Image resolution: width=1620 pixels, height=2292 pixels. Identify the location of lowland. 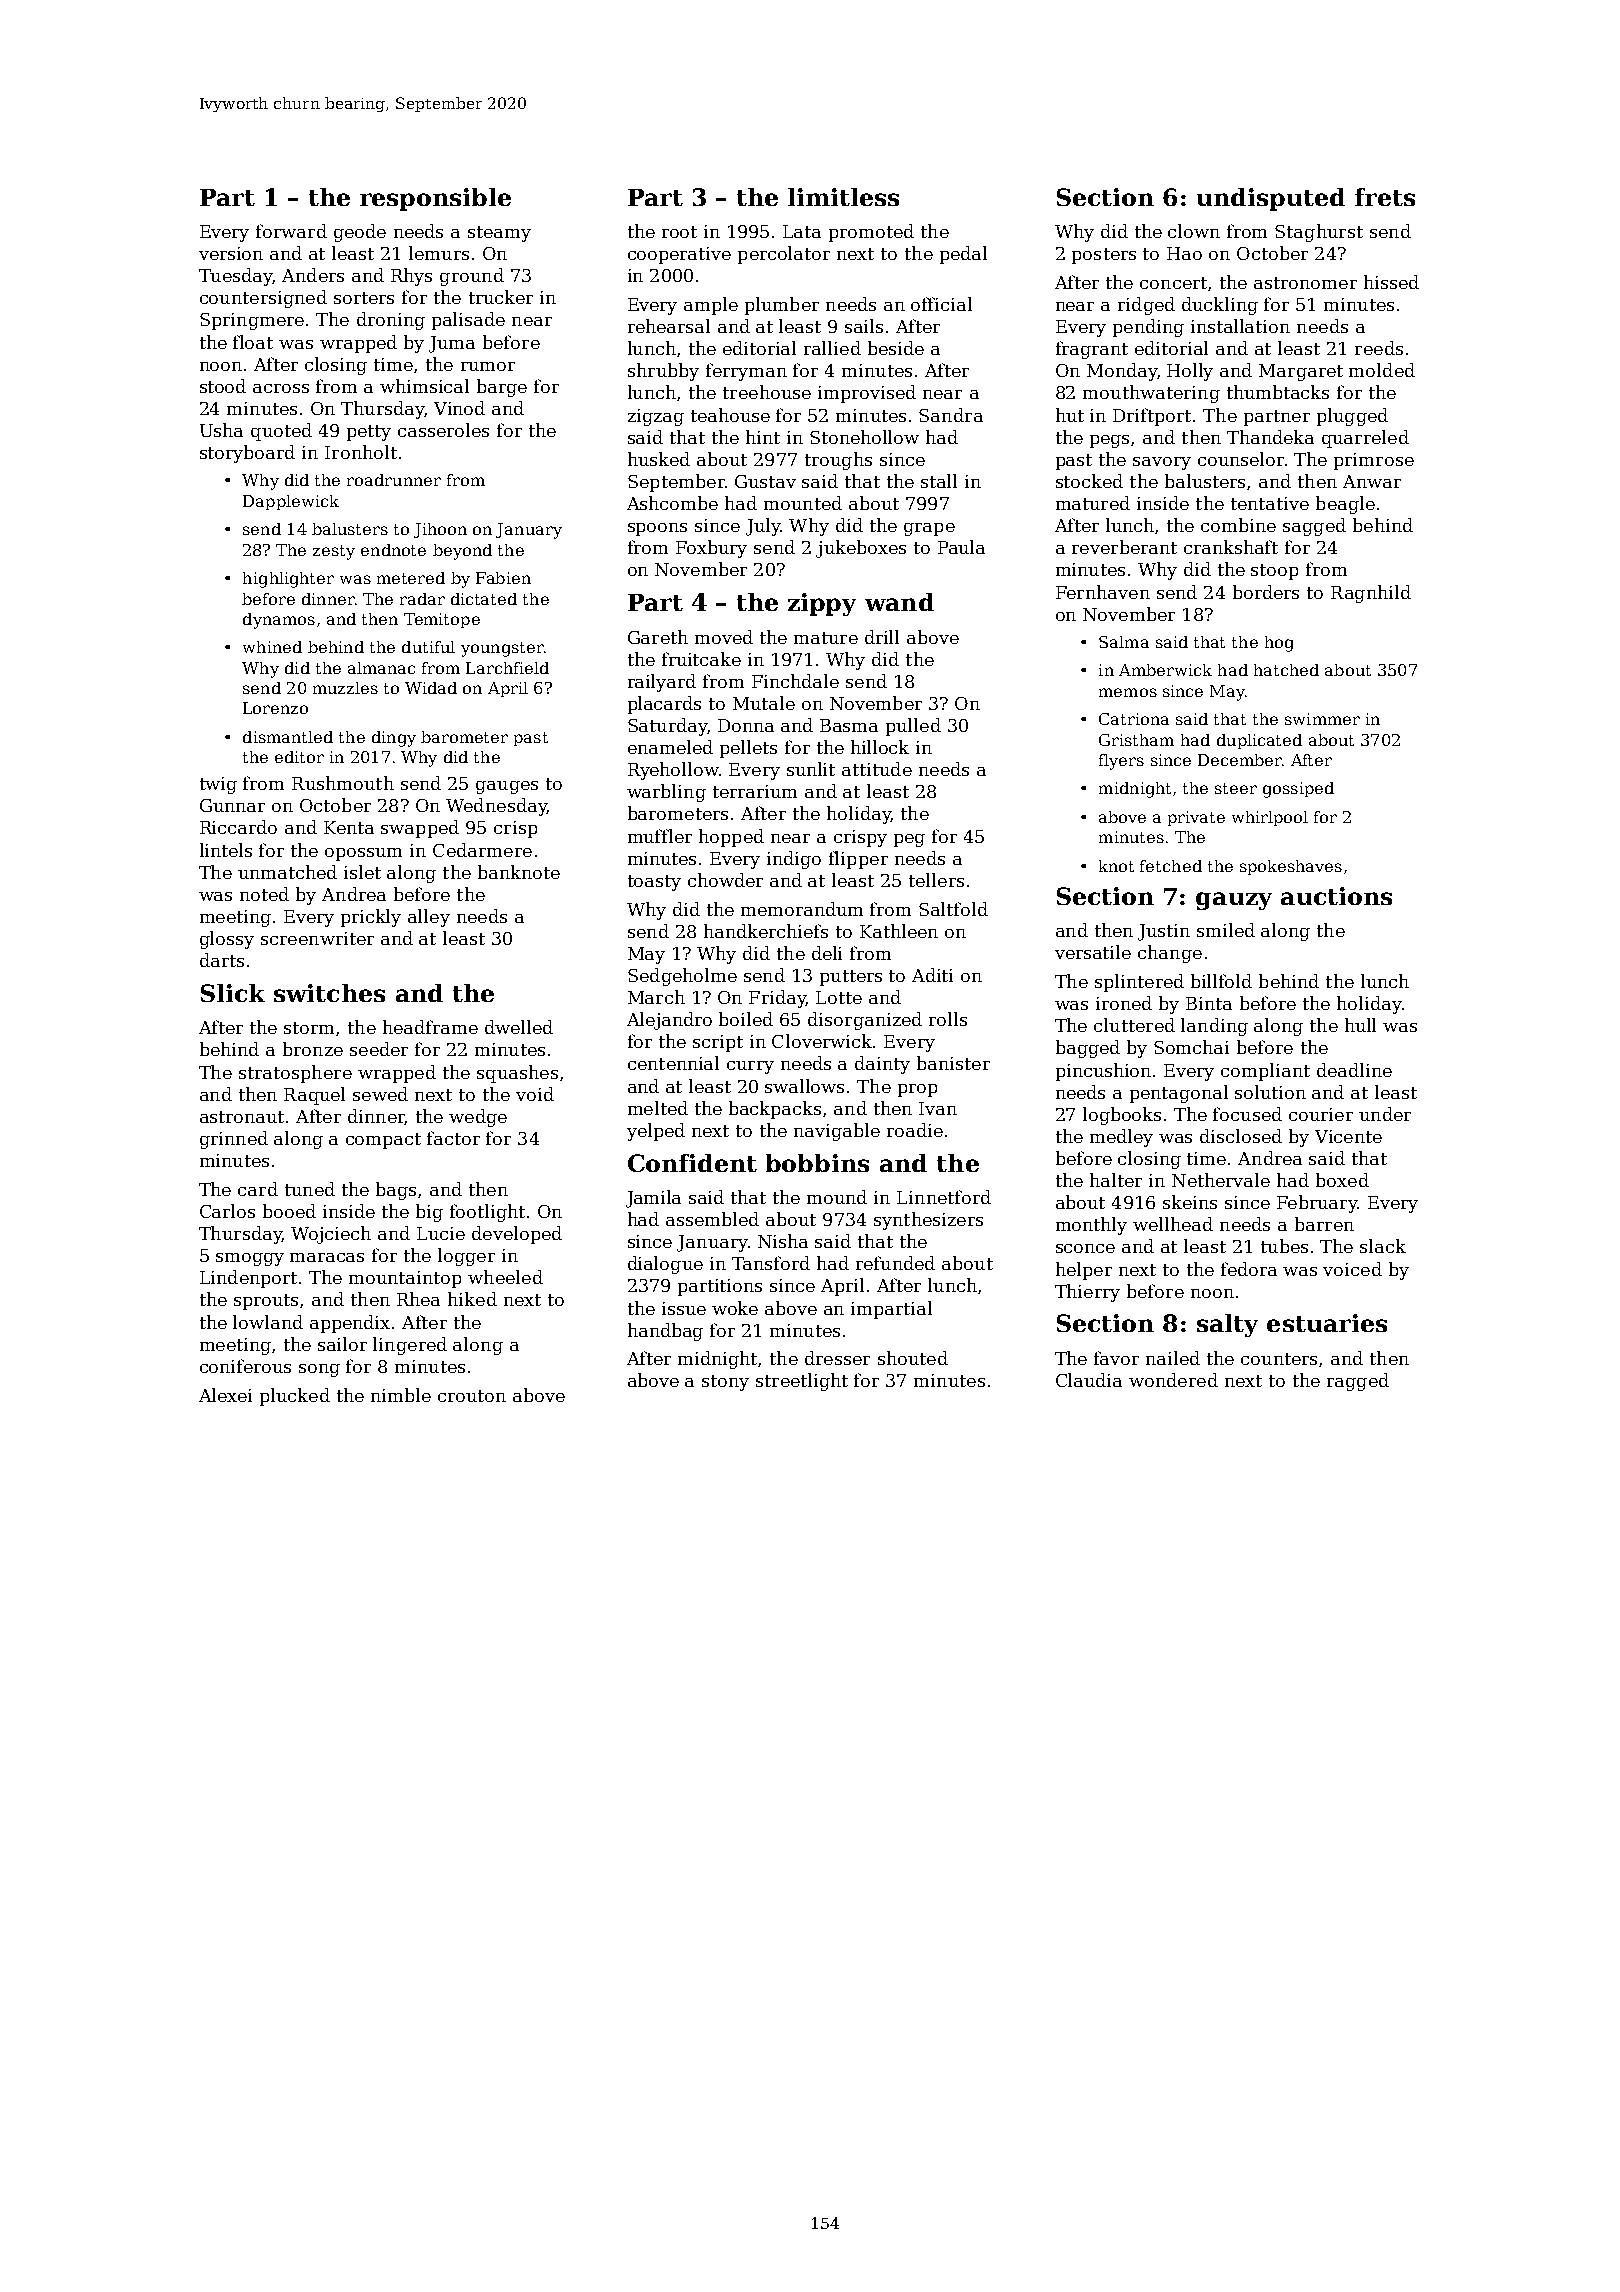
(268, 1322).
